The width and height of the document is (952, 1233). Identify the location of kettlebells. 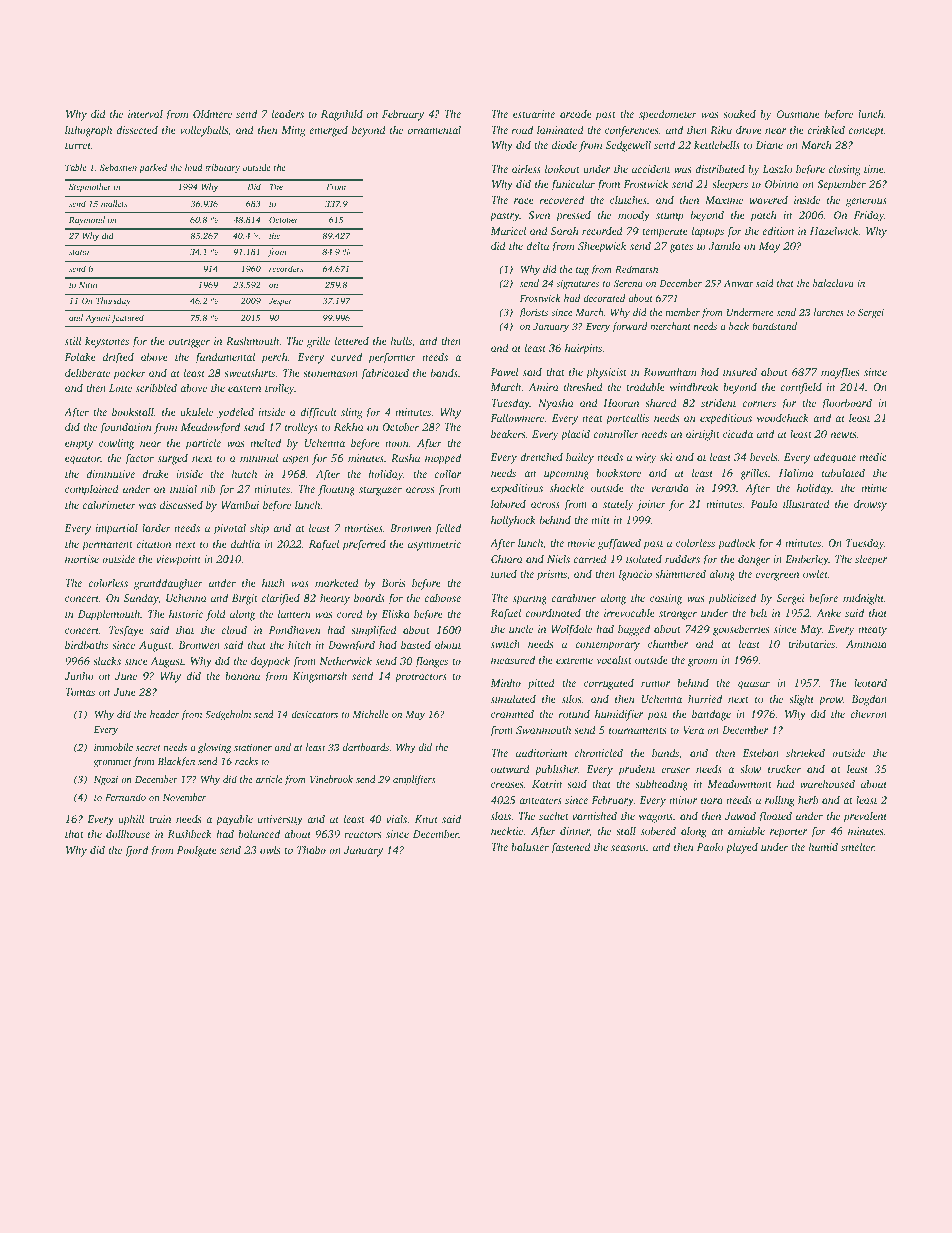
(717, 144).
